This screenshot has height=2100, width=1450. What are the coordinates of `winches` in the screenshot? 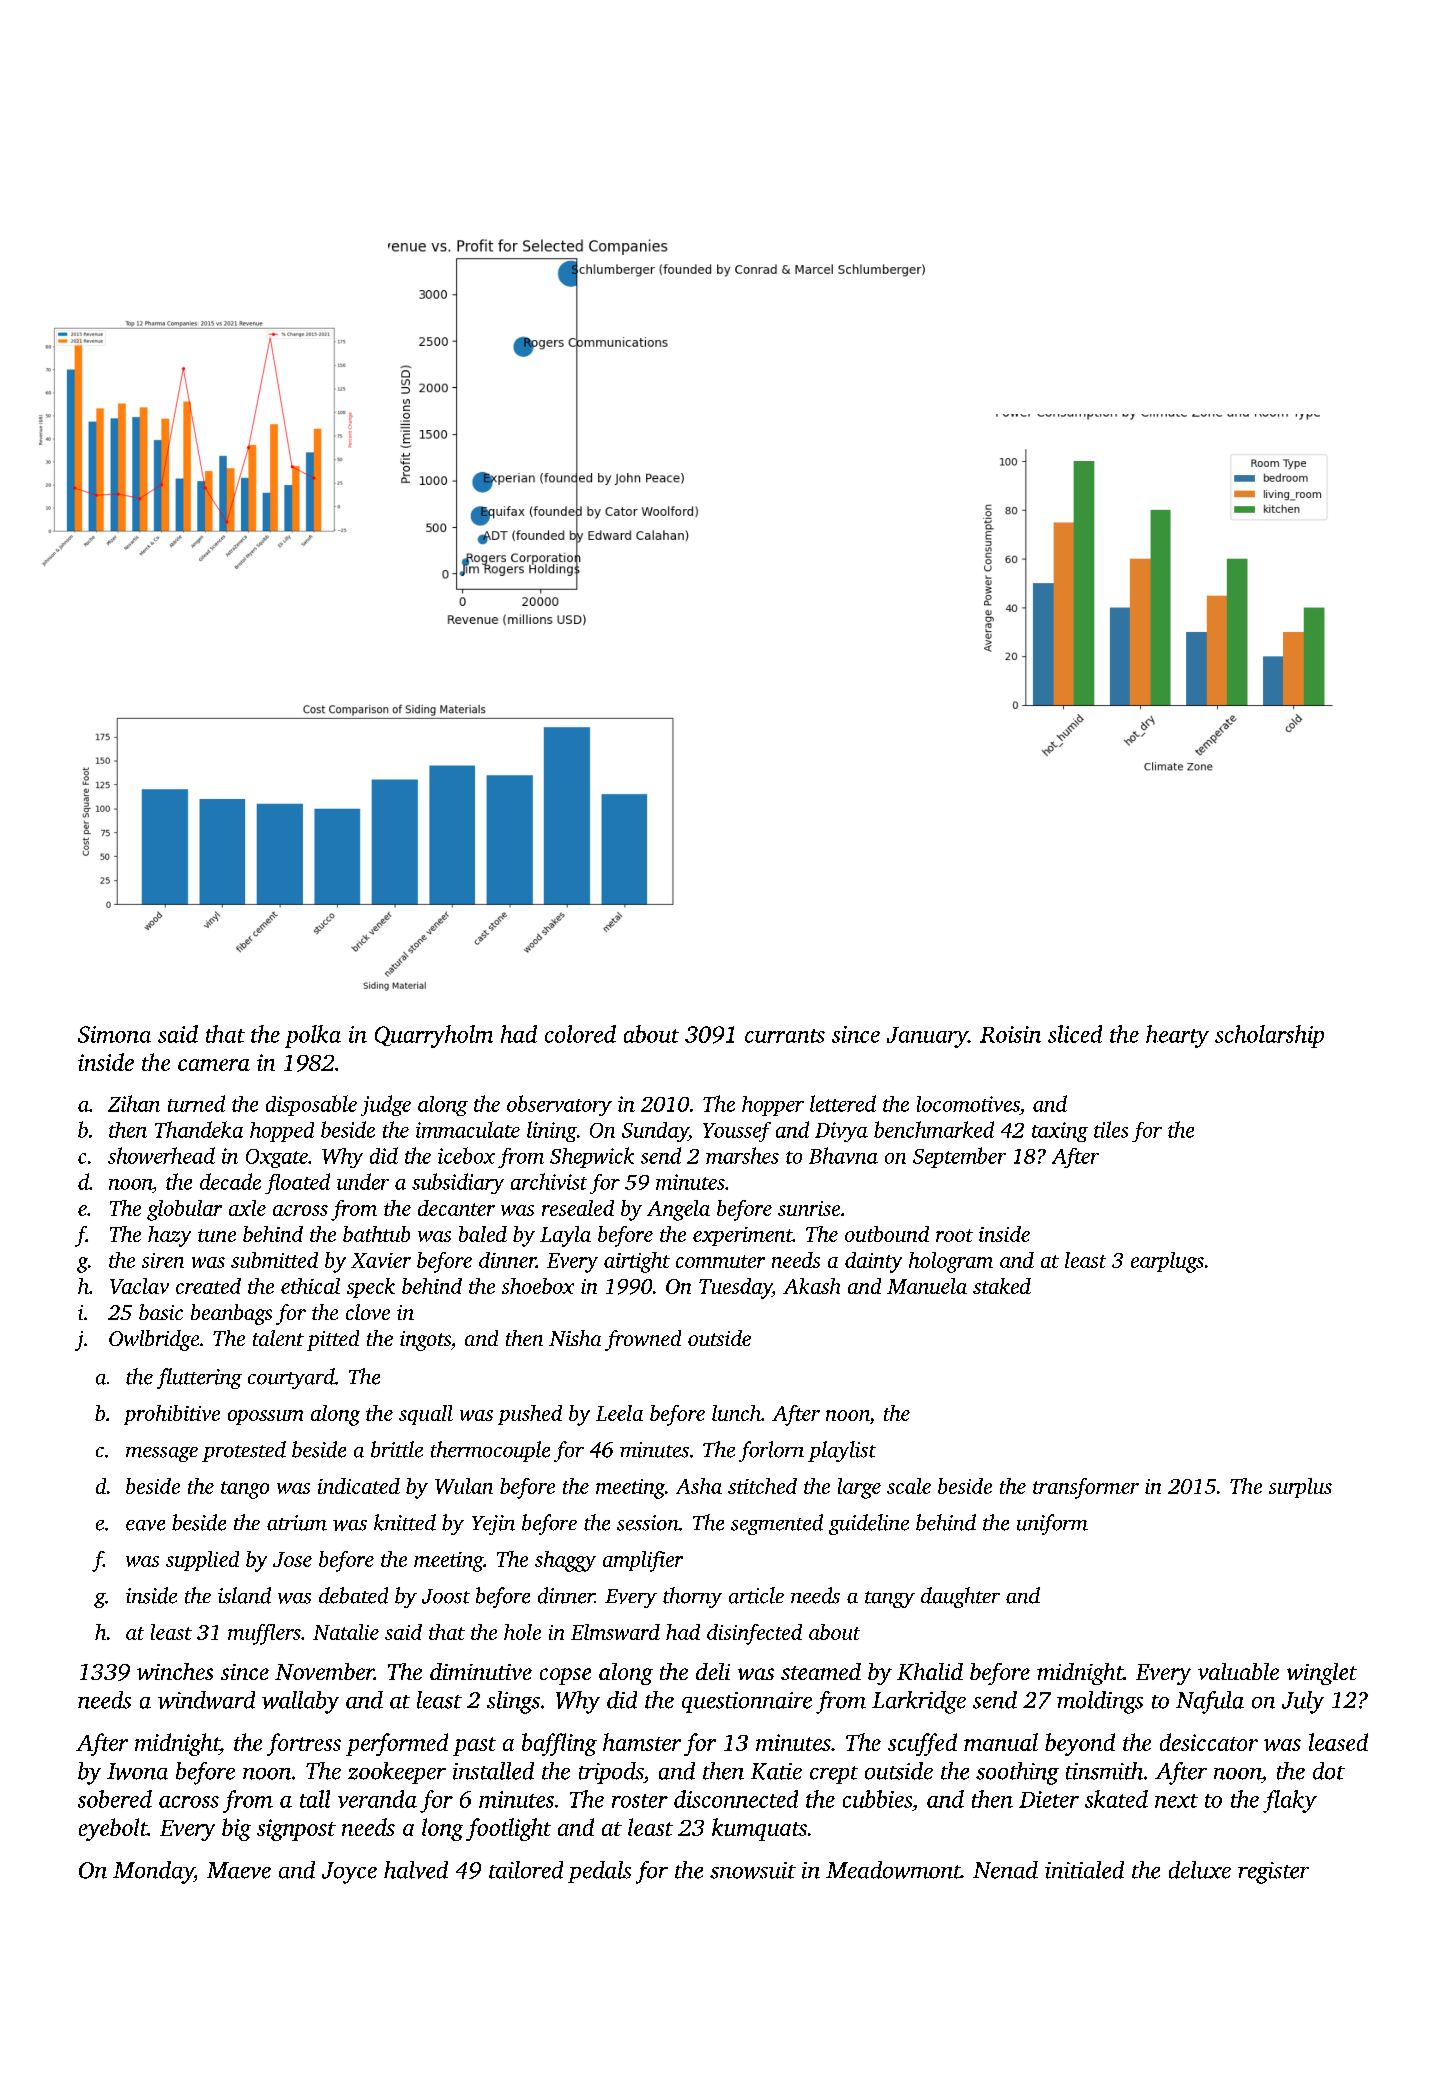 It's located at (175, 1671).
